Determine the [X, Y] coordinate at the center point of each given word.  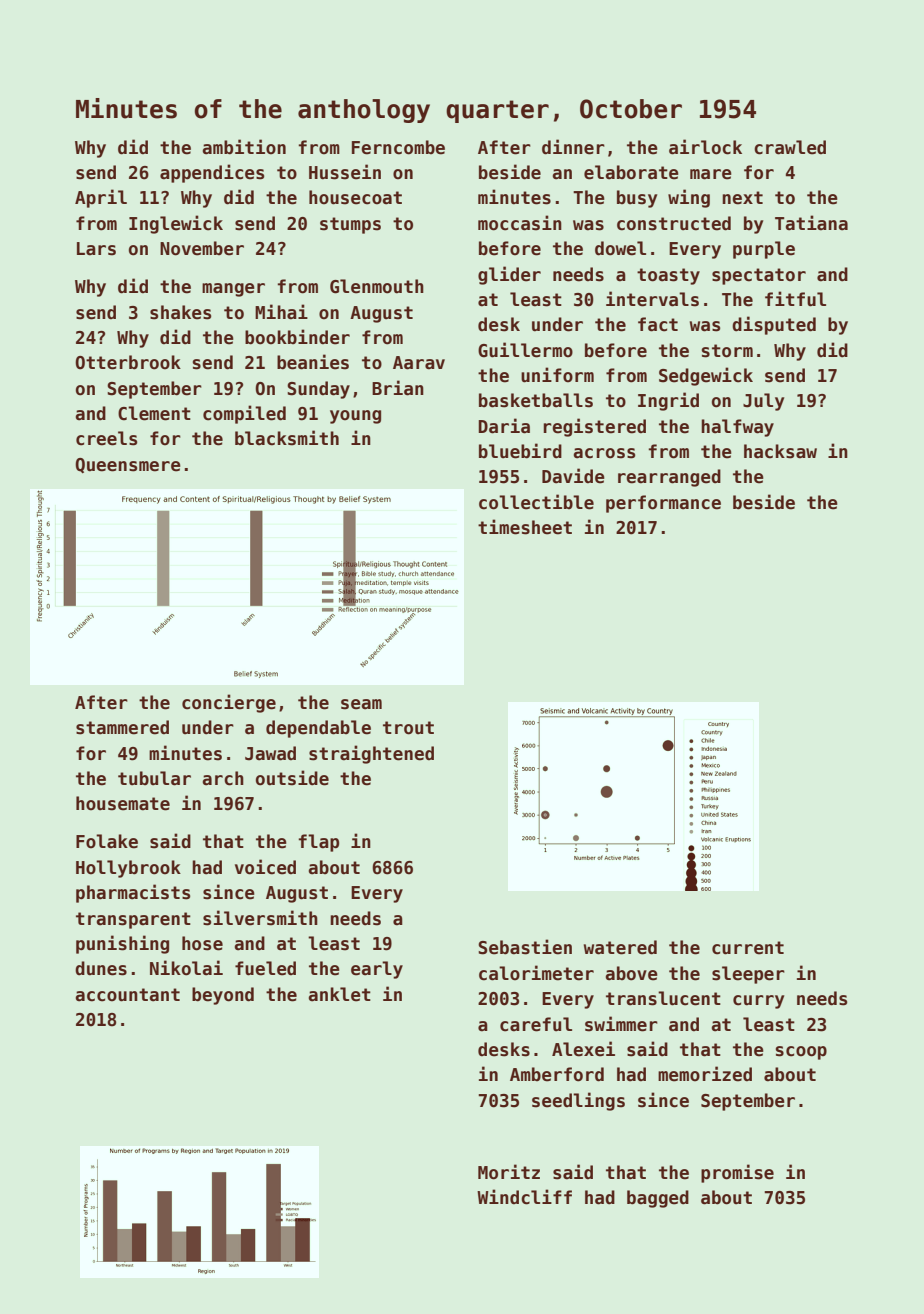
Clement [154, 413]
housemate [123, 803]
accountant [128, 995]
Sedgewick [706, 376]
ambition [244, 147]
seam [361, 704]
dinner [573, 147]
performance [663, 504]
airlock [705, 147]
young [355, 417]
